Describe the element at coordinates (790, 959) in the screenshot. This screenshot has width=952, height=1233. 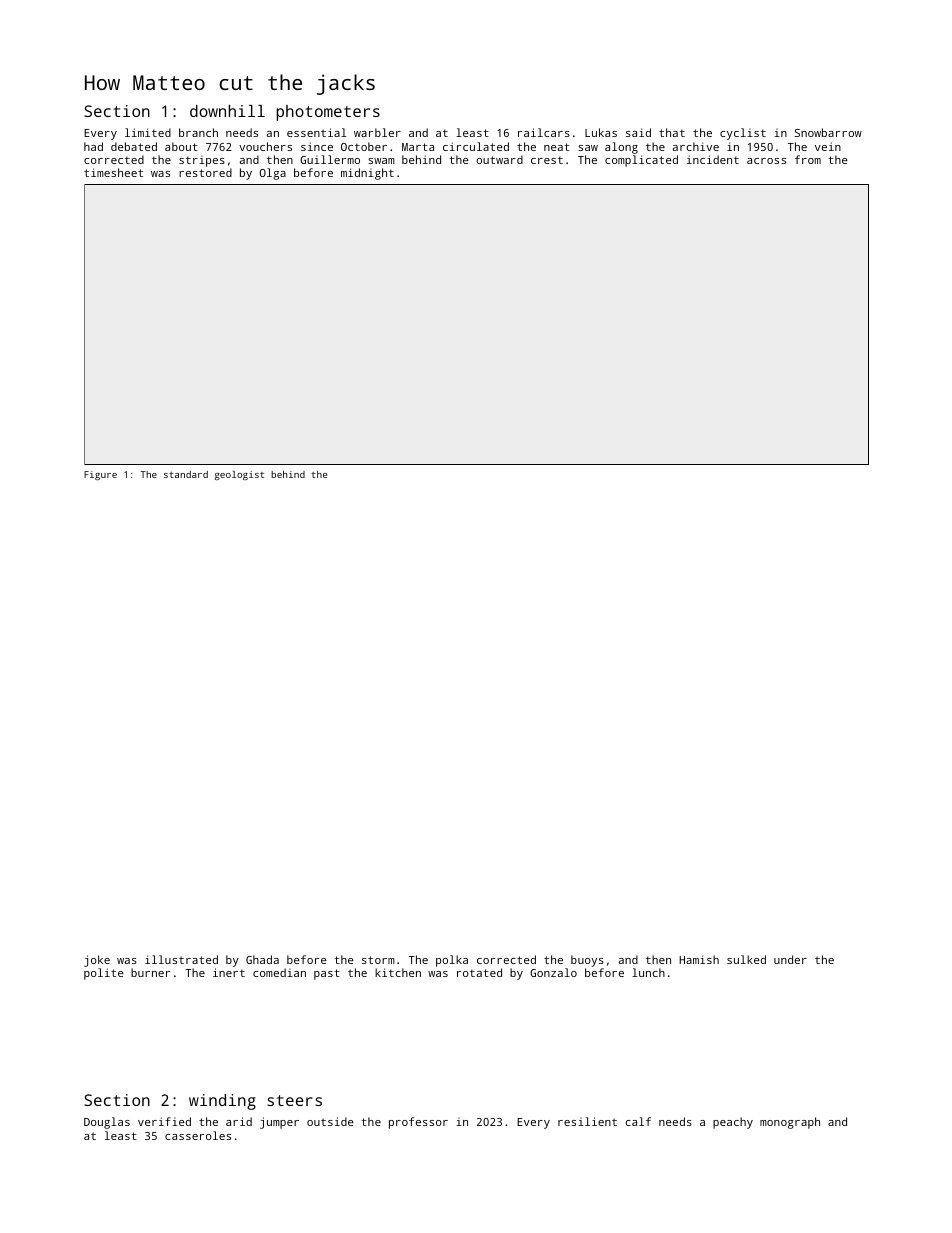
I see `under` at that location.
